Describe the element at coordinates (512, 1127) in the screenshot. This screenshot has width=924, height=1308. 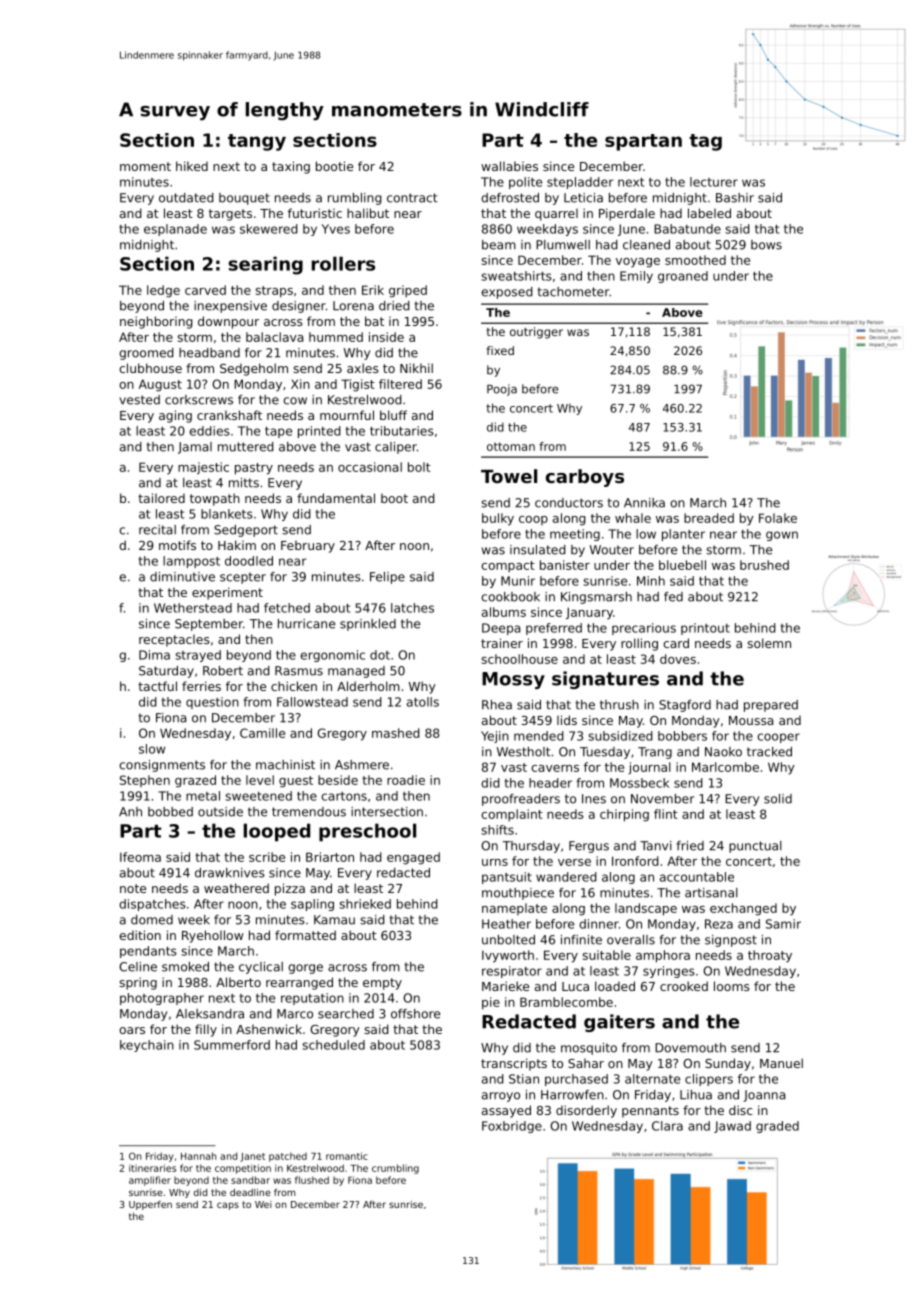
I see `Foxbridge` at that location.
